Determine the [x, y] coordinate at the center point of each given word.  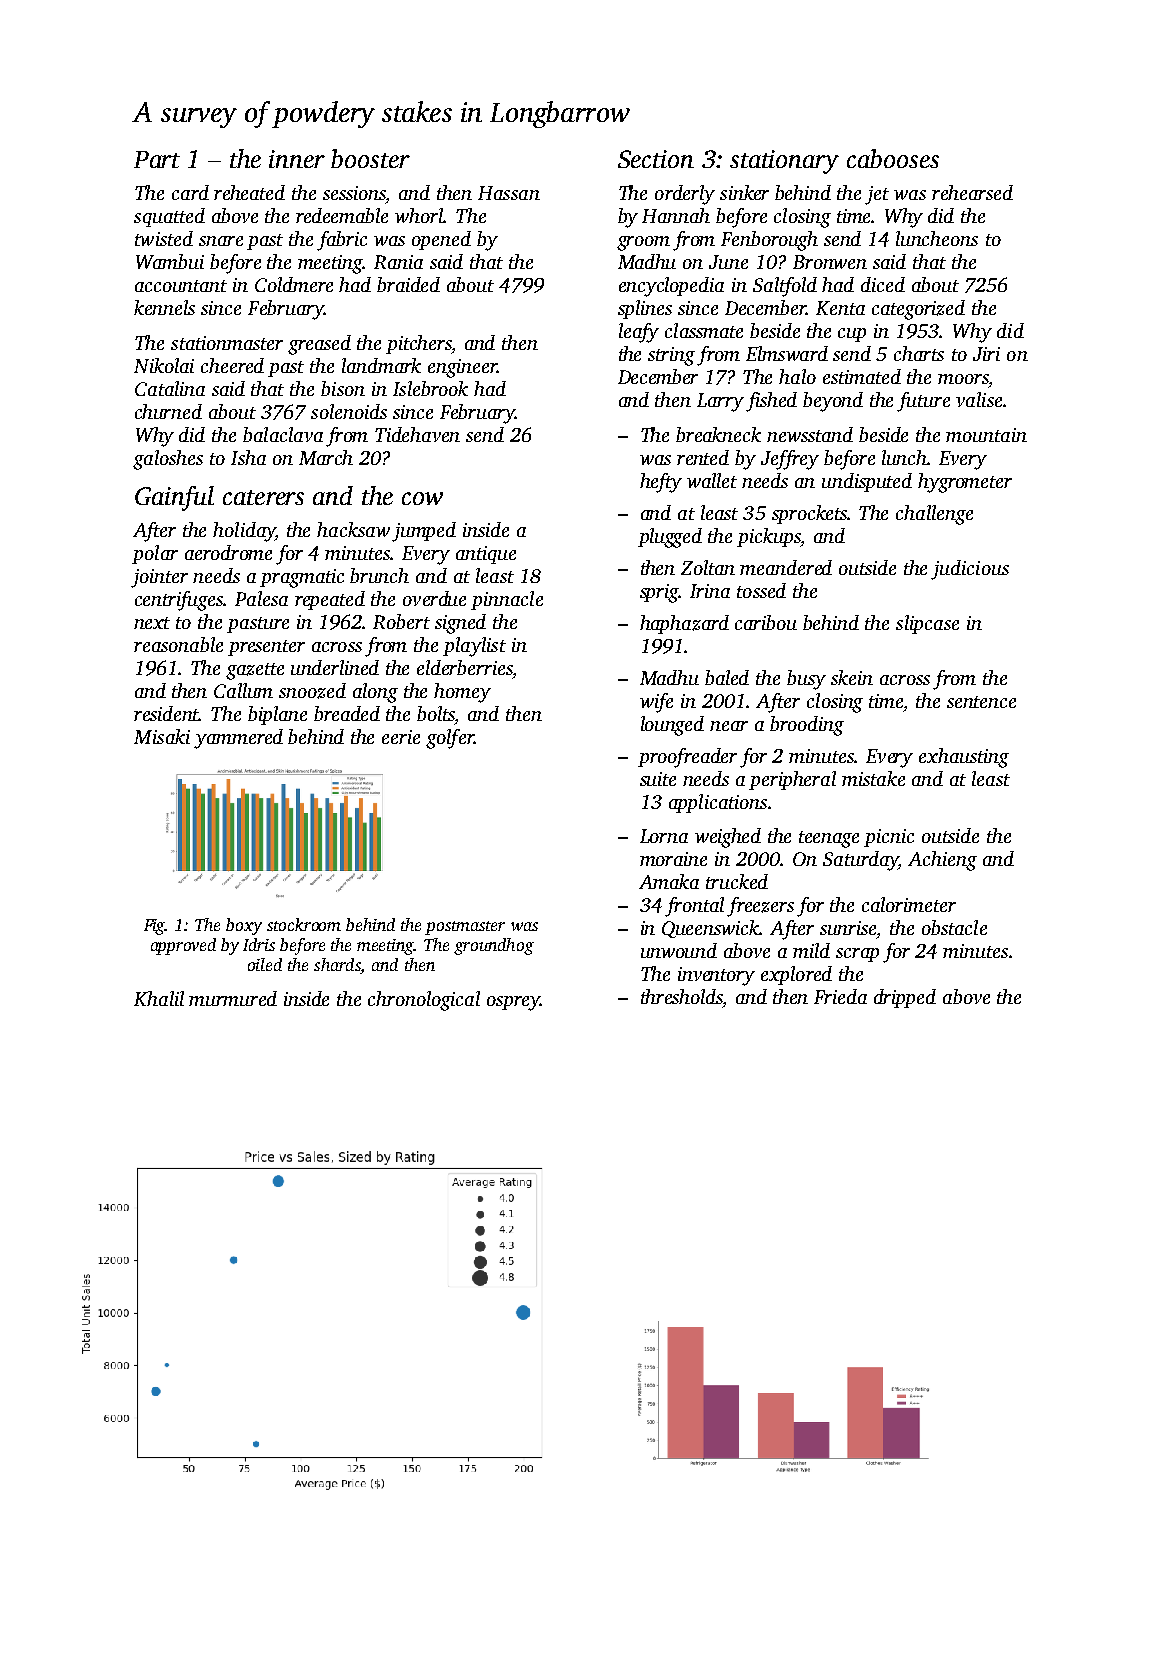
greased [319, 345]
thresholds [682, 996]
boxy [244, 926]
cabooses [893, 158]
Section [656, 159]
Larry [720, 402]
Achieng [942, 861]
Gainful [174, 498]
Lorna [664, 836]
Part [157, 159]
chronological [424, 1001]
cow [422, 498]
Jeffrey [790, 460]
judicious [970, 570]
